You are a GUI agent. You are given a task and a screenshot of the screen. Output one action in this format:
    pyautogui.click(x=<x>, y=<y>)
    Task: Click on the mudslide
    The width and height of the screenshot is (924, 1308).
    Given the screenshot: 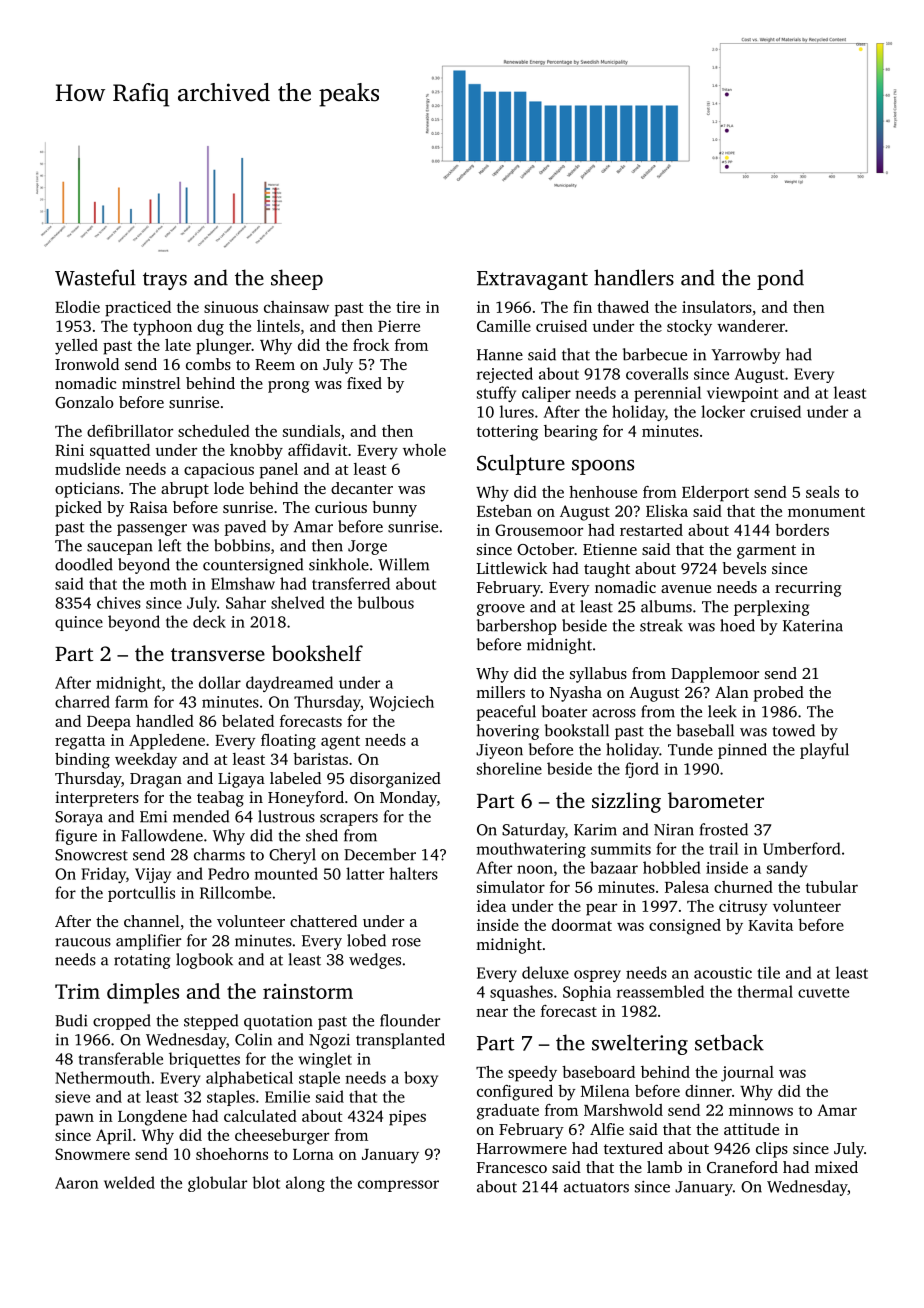 What is the action you would take?
    pyautogui.click(x=87, y=469)
